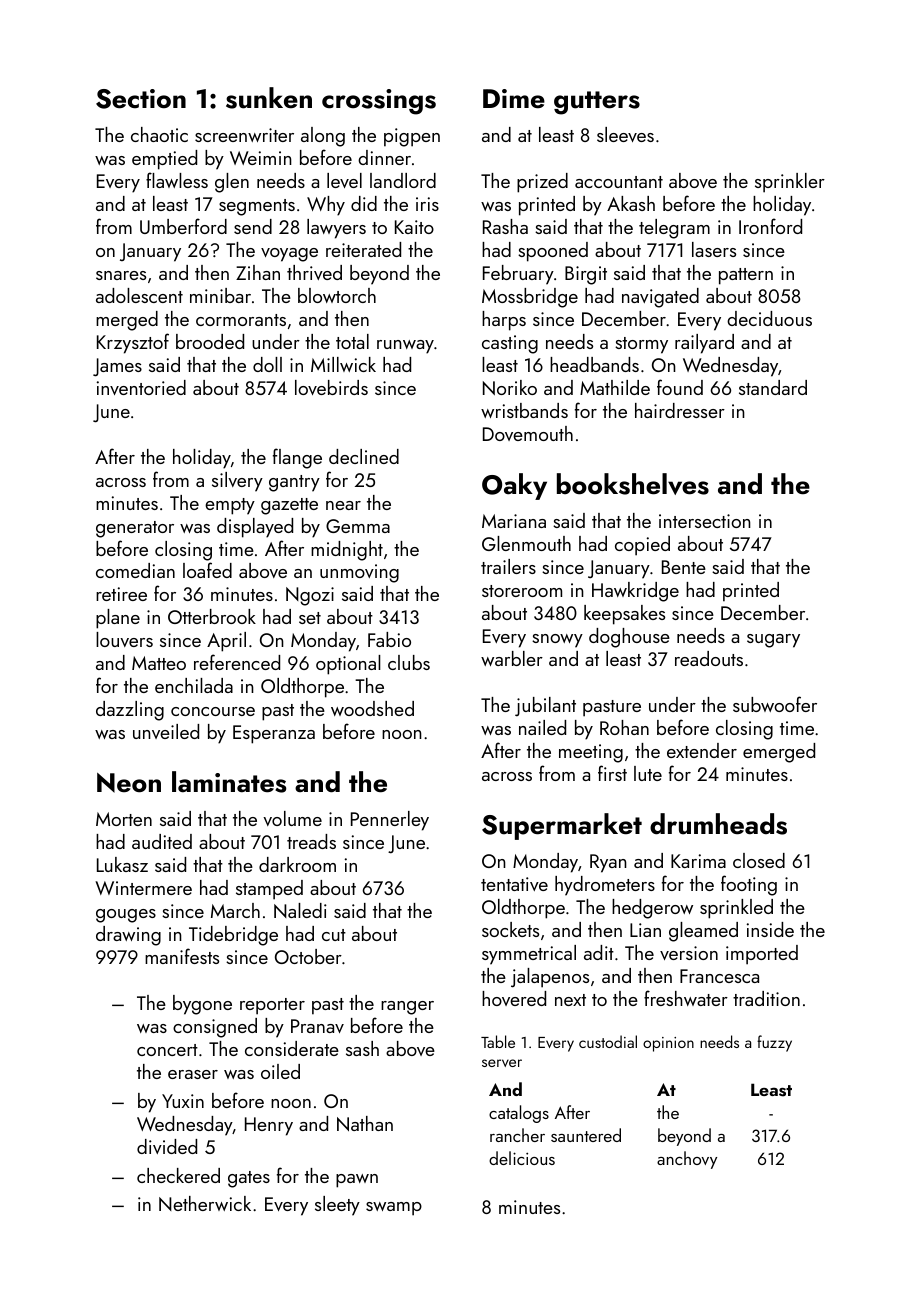  Describe the element at coordinates (337, 1206) in the document. I see `sleety` at that location.
